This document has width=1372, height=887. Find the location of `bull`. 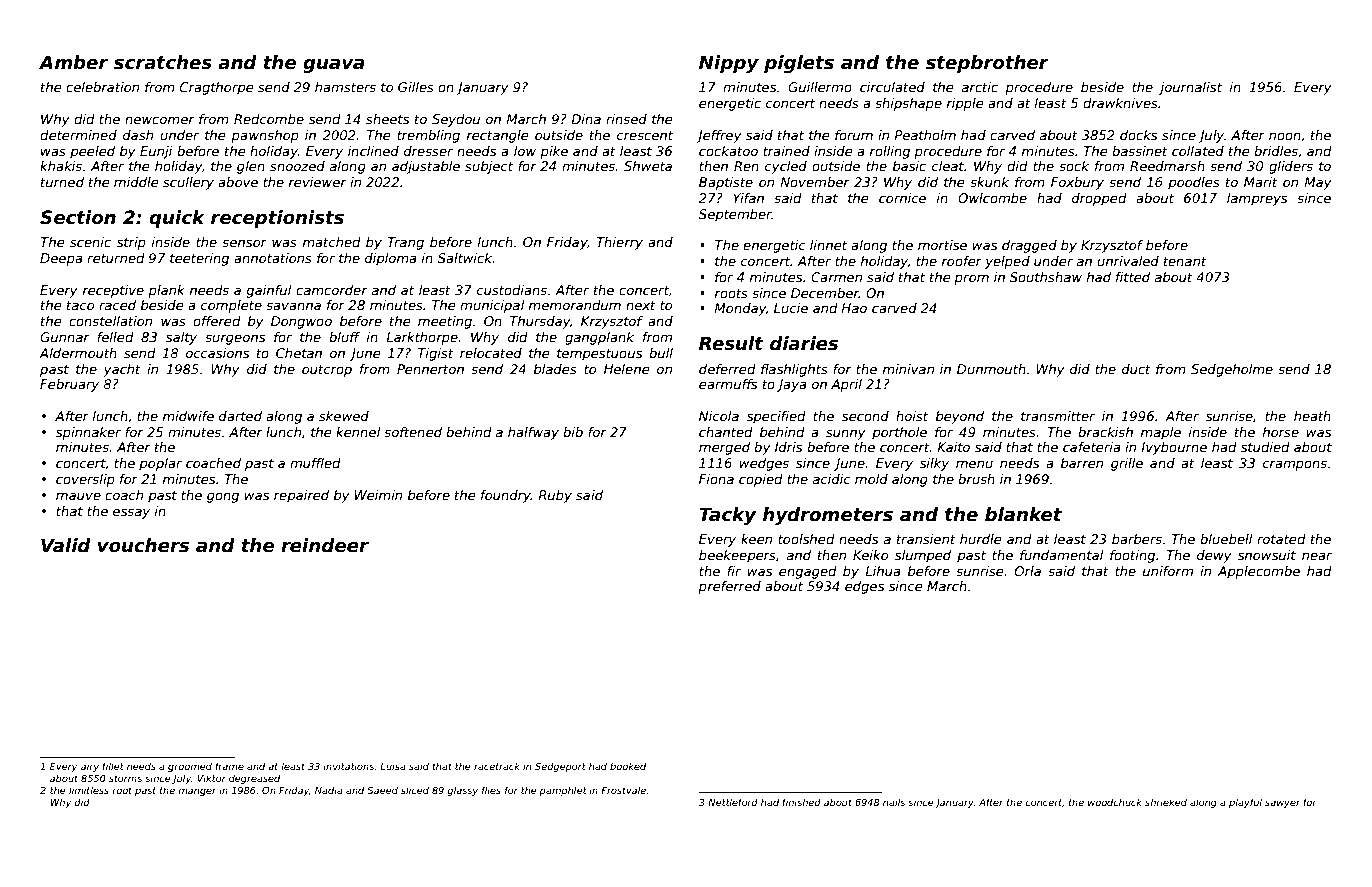

bull is located at coordinates (661, 353).
